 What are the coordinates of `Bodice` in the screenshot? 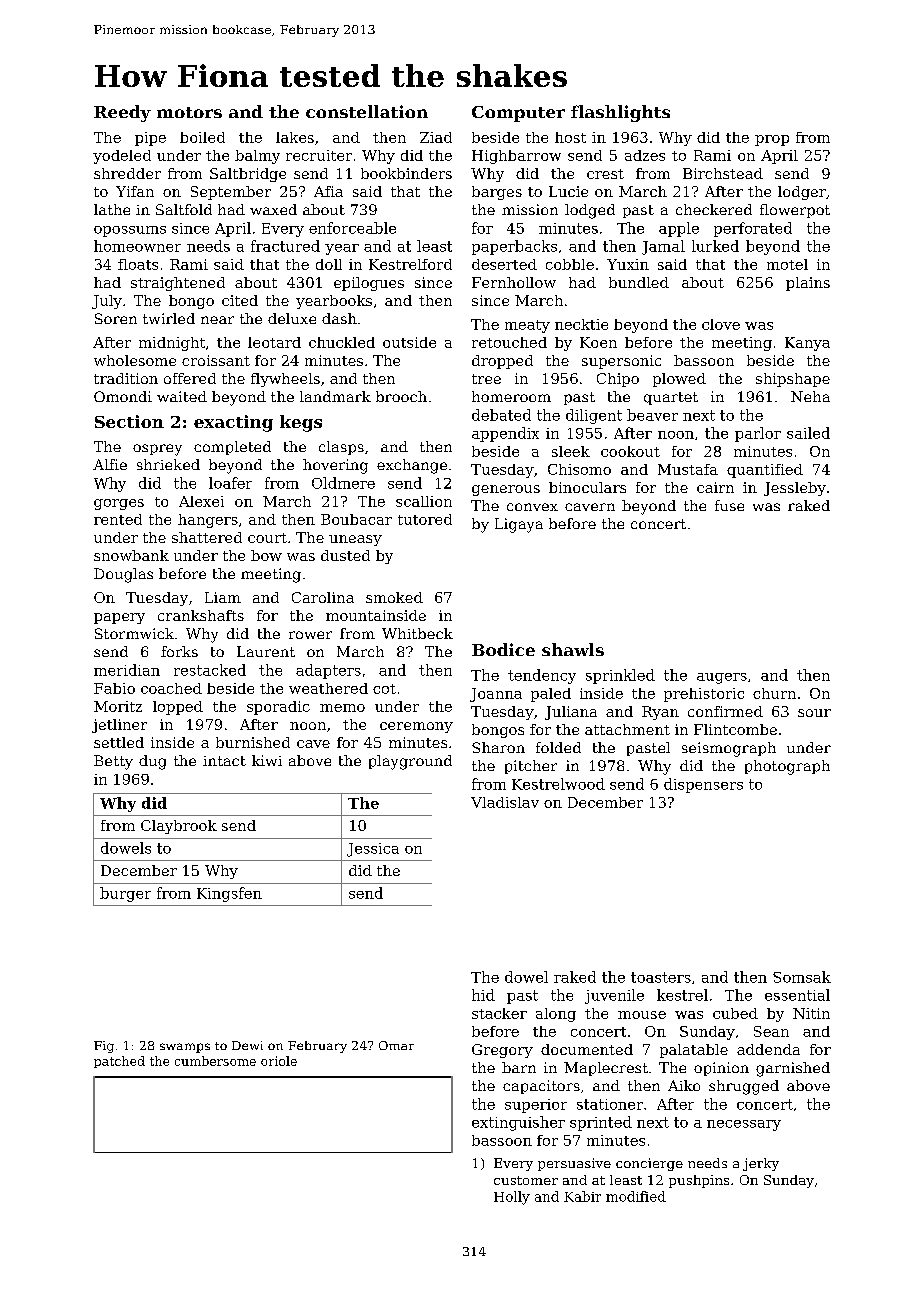 It's located at (503, 649).
